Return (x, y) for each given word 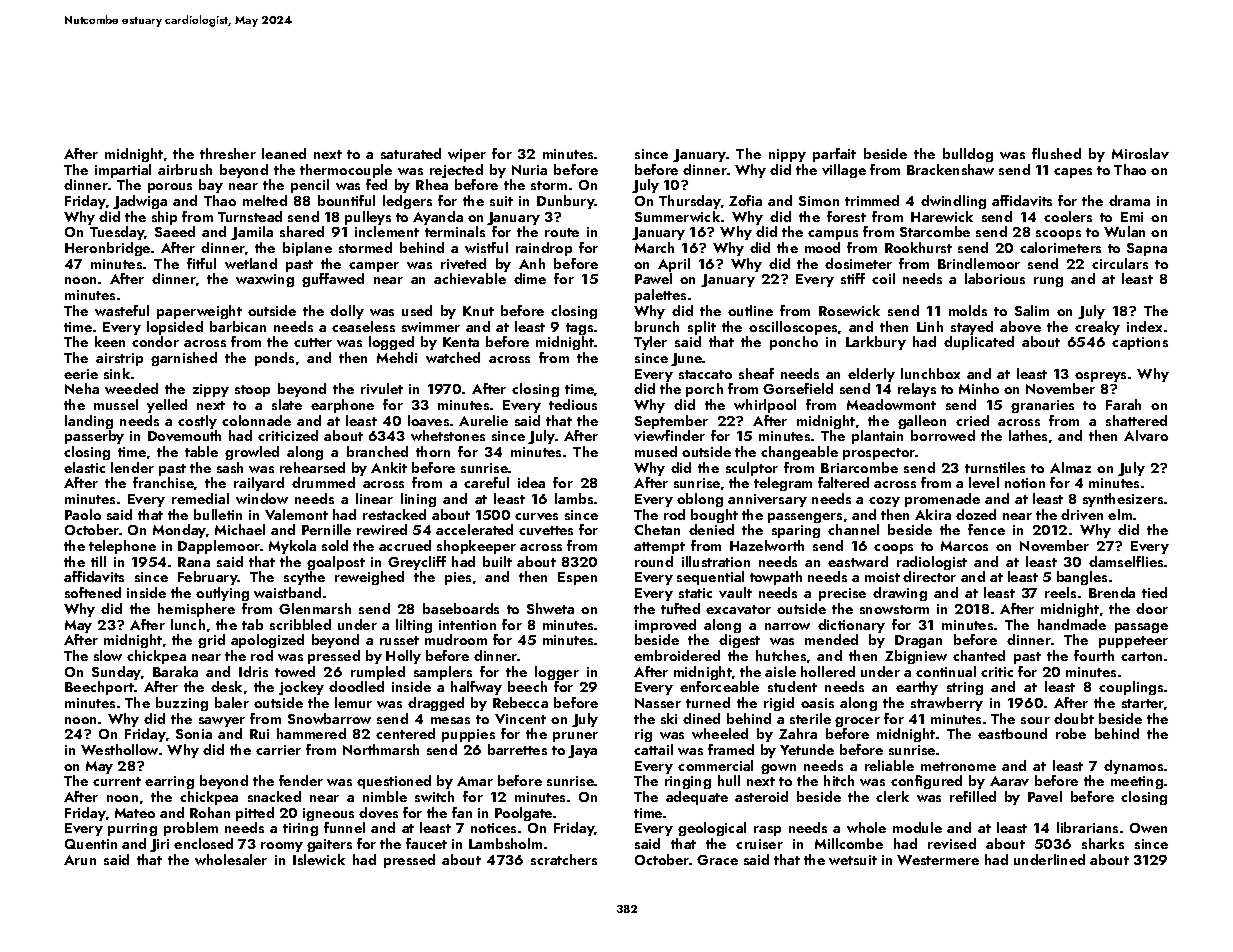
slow (108, 655)
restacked (394, 514)
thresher (228, 153)
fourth (1094, 655)
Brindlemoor (979, 263)
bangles (1082, 578)
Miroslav (1140, 153)
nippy (787, 155)
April (674, 265)
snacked (274, 796)
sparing (796, 531)
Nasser (658, 703)
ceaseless (363, 326)
